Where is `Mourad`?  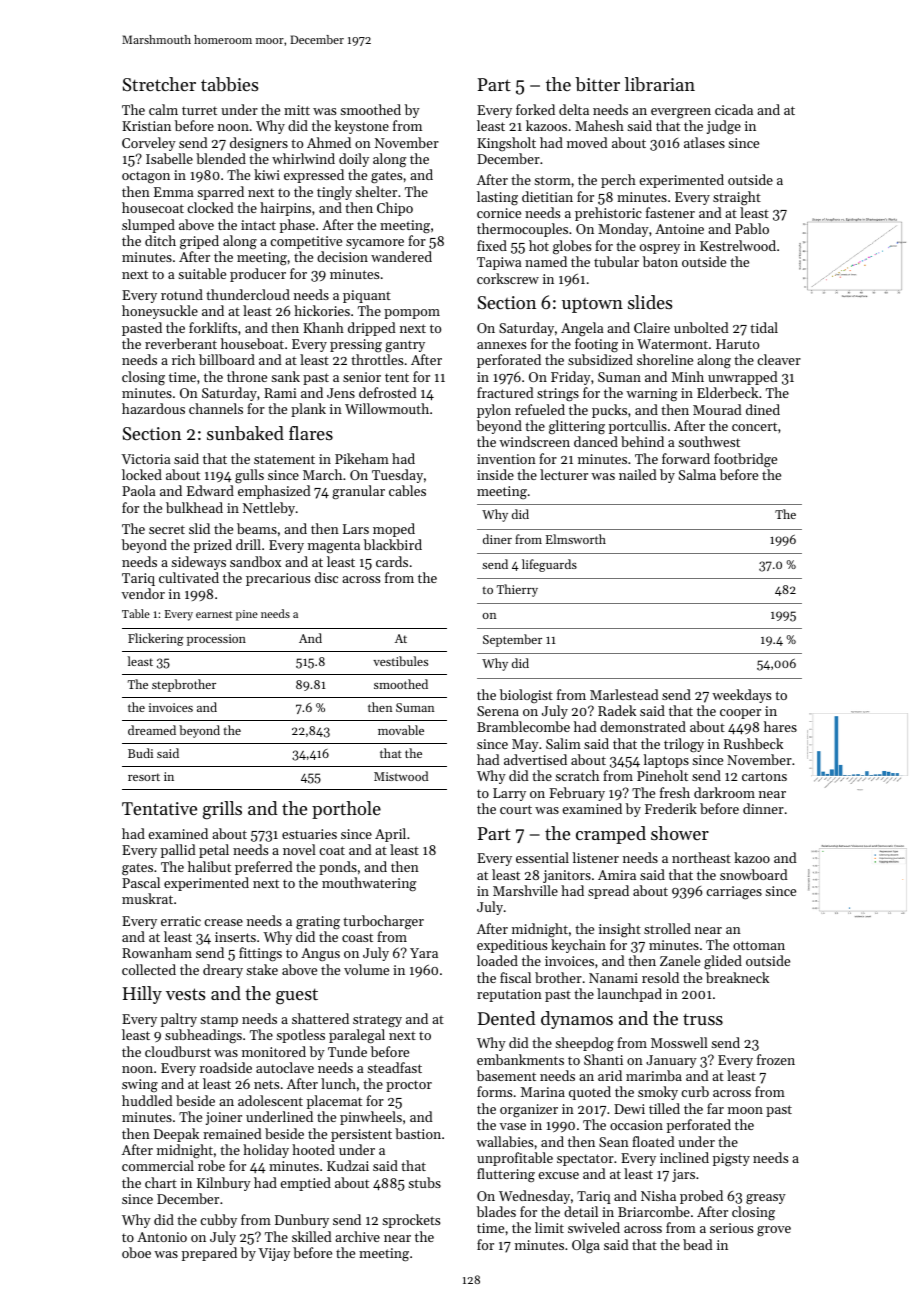
Mourad is located at coordinates (717, 409).
